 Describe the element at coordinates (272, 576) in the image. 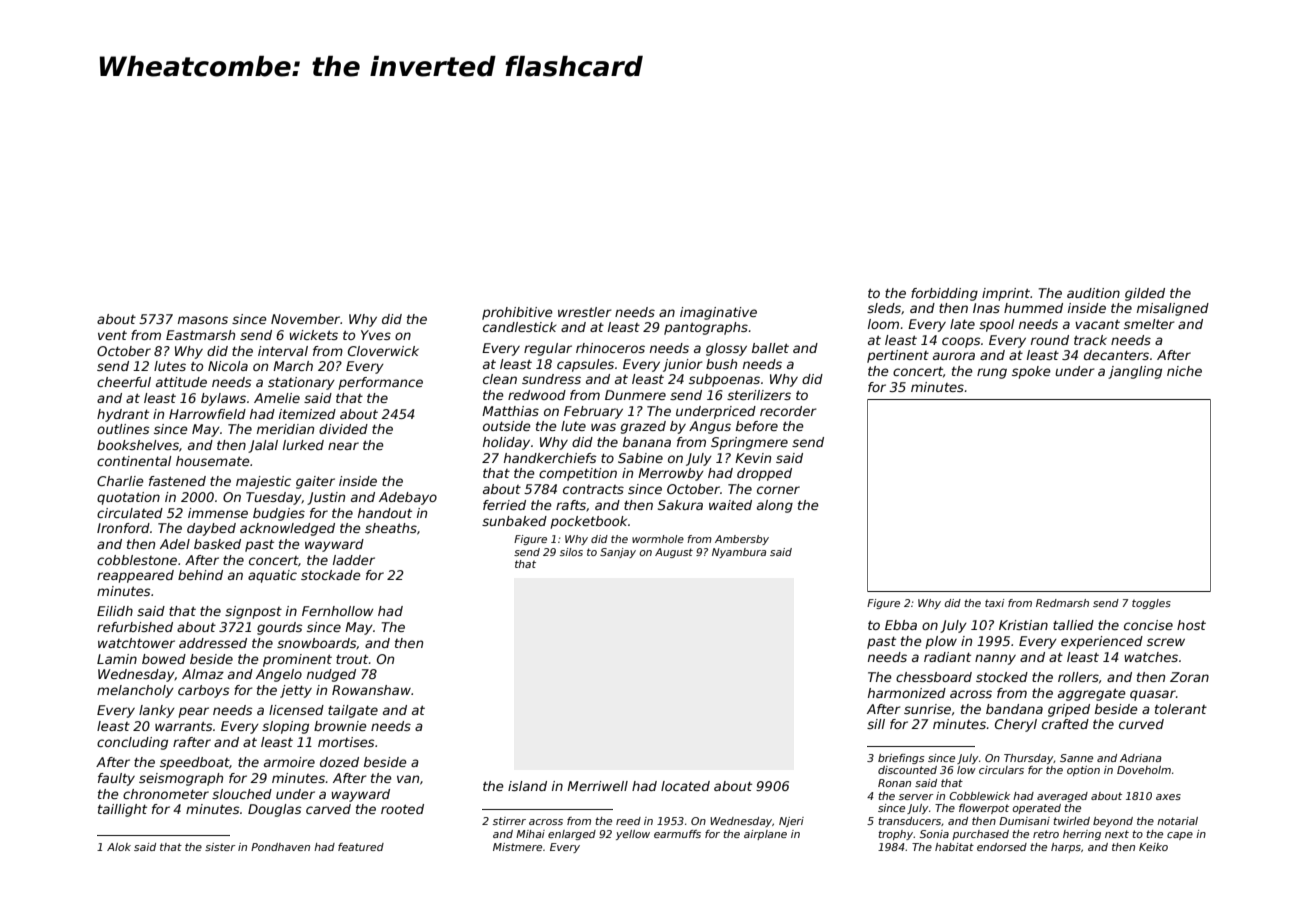

I see `aquatic` at that location.
